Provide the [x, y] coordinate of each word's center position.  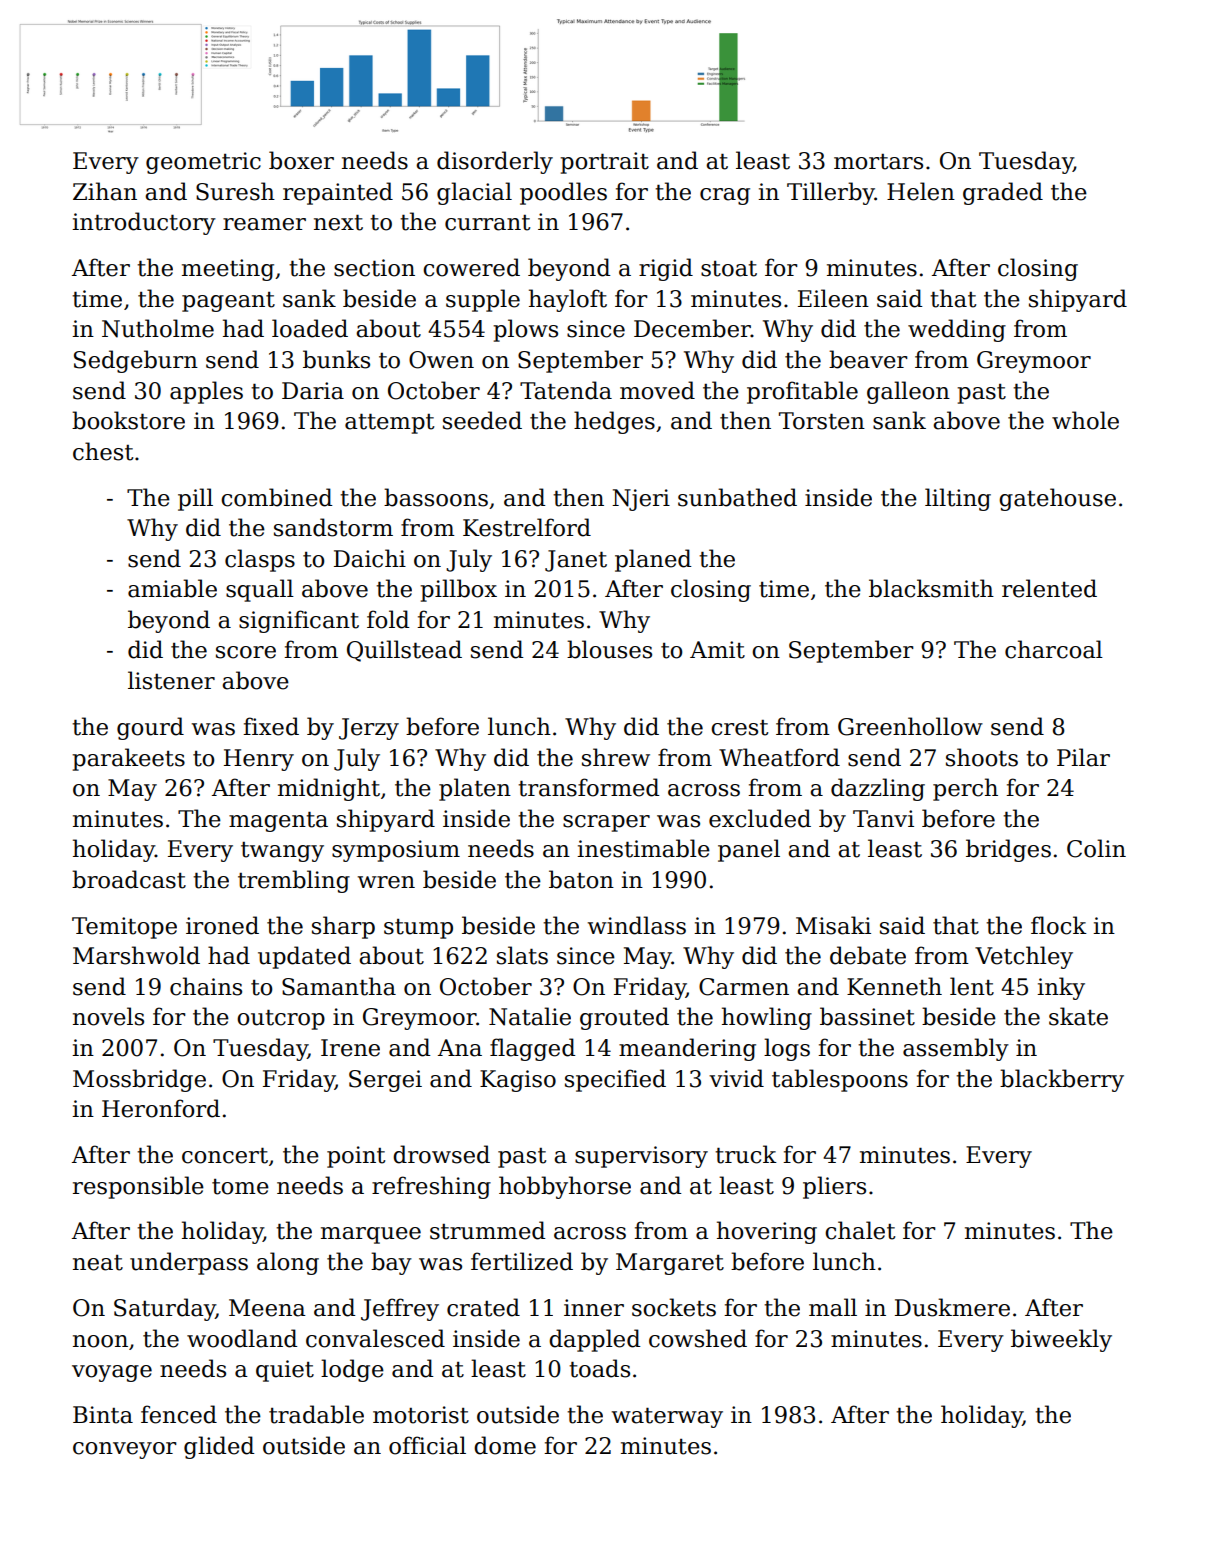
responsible [138, 1187]
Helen [921, 191]
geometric [203, 163]
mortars [878, 162]
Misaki [833, 925]
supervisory [641, 1157]
